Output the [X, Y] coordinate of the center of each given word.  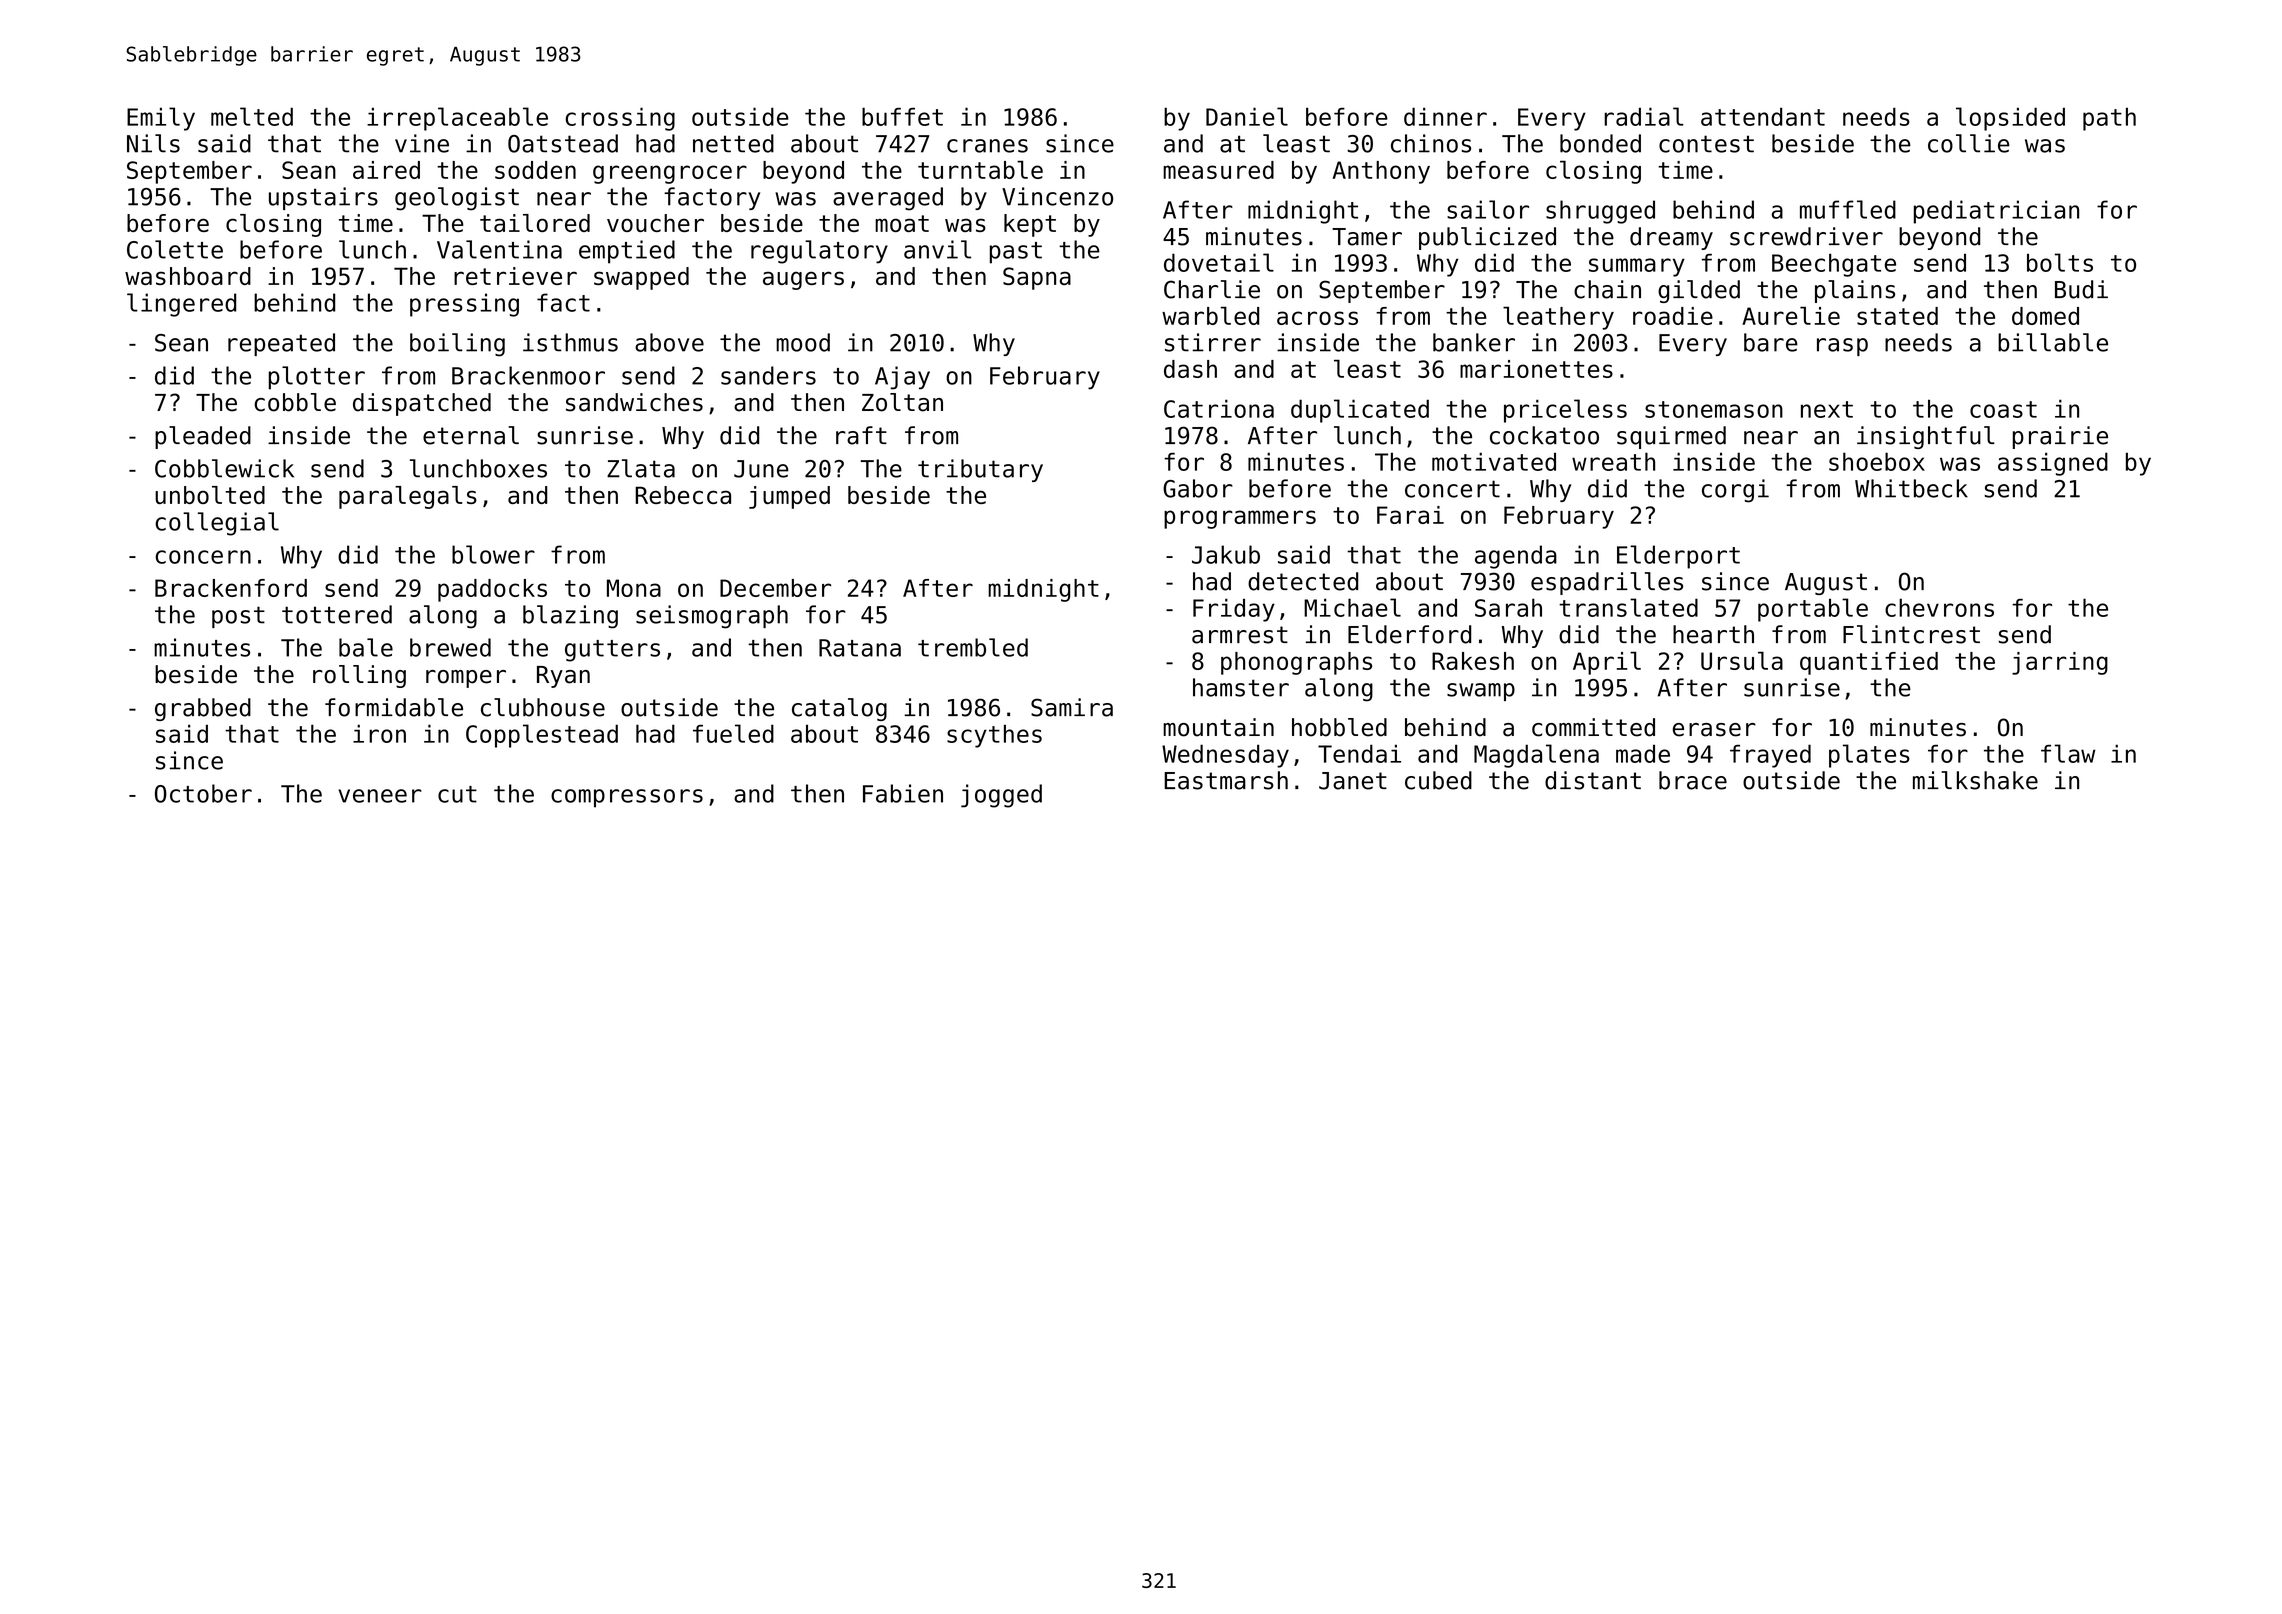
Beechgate [1834, 265]
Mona [634, 588]
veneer [380, 796]
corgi [1735, 491]
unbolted [210, 495]
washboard [188, 276]
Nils [153, 143]
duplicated [1360, 411]
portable [1813, 610]
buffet [902, 116]
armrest [1240, 635]
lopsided [2010, 119]
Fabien [903, 793]
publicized [1487, 238]
